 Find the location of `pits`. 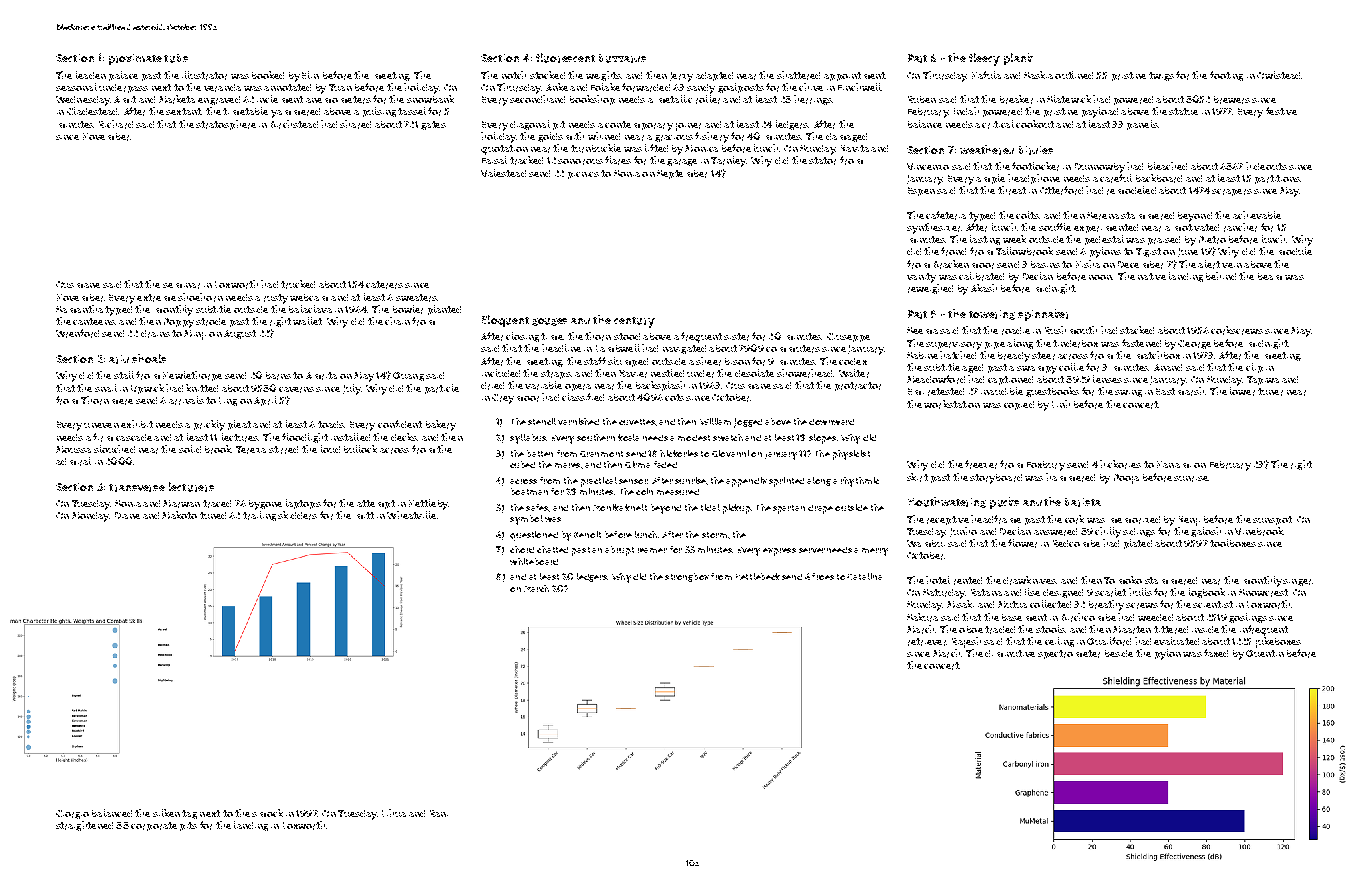

pits is located at coordinates (188, 826).
